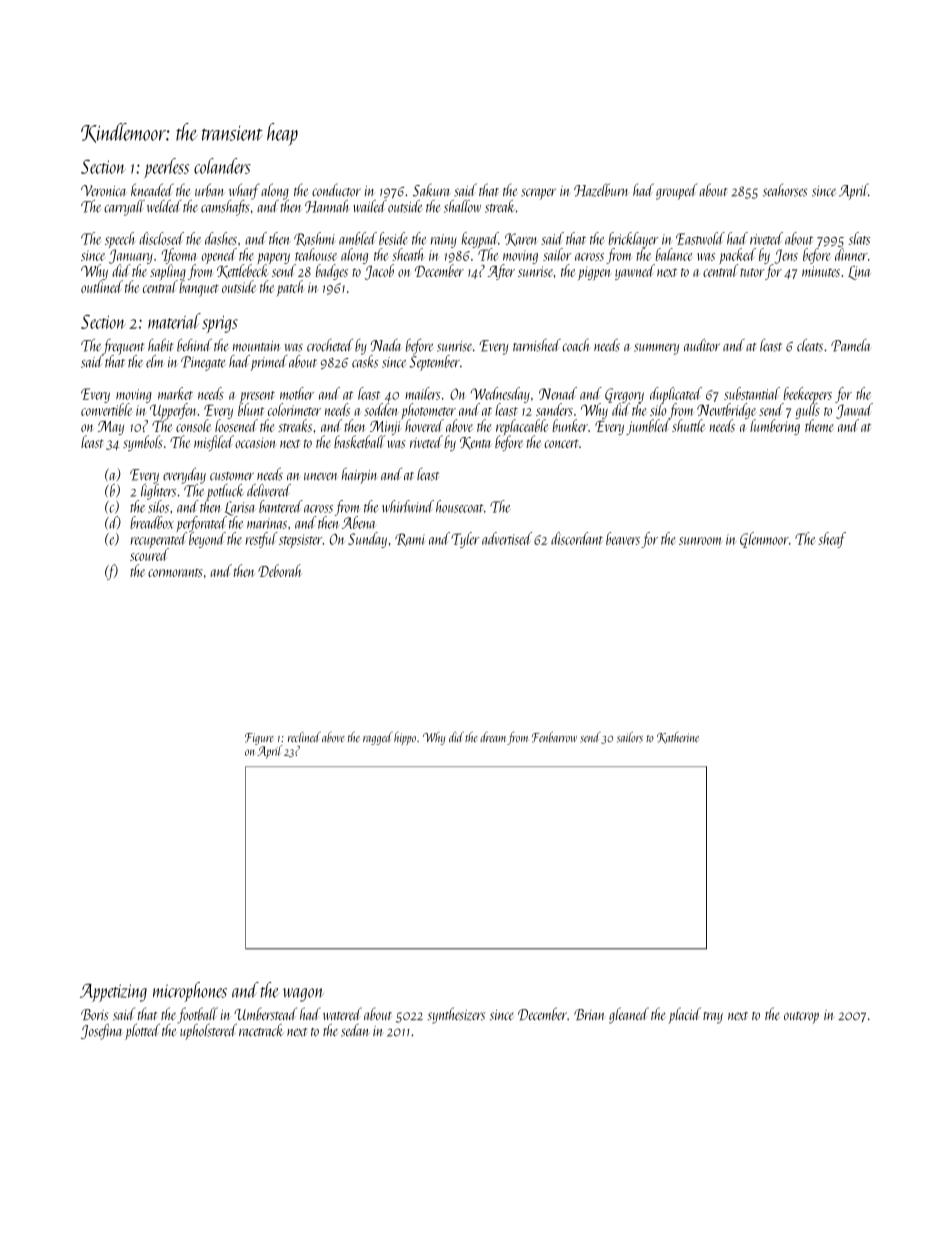 The height and width of the image is (1233, 952). Describe the element at coordinates (475, 443) in the image. I see `Kenta` at that location.
